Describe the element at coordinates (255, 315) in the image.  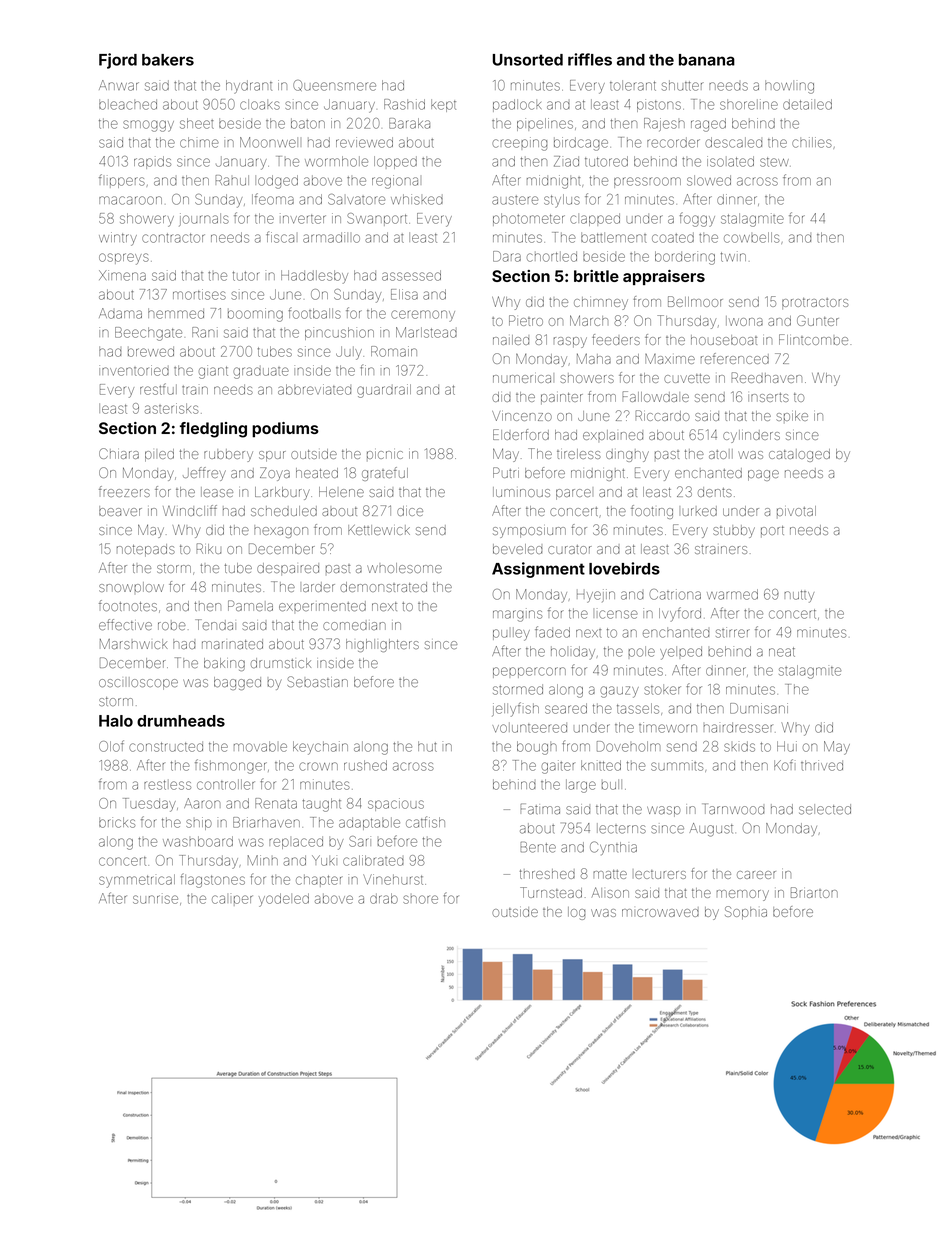
I see `booming` at that location.
